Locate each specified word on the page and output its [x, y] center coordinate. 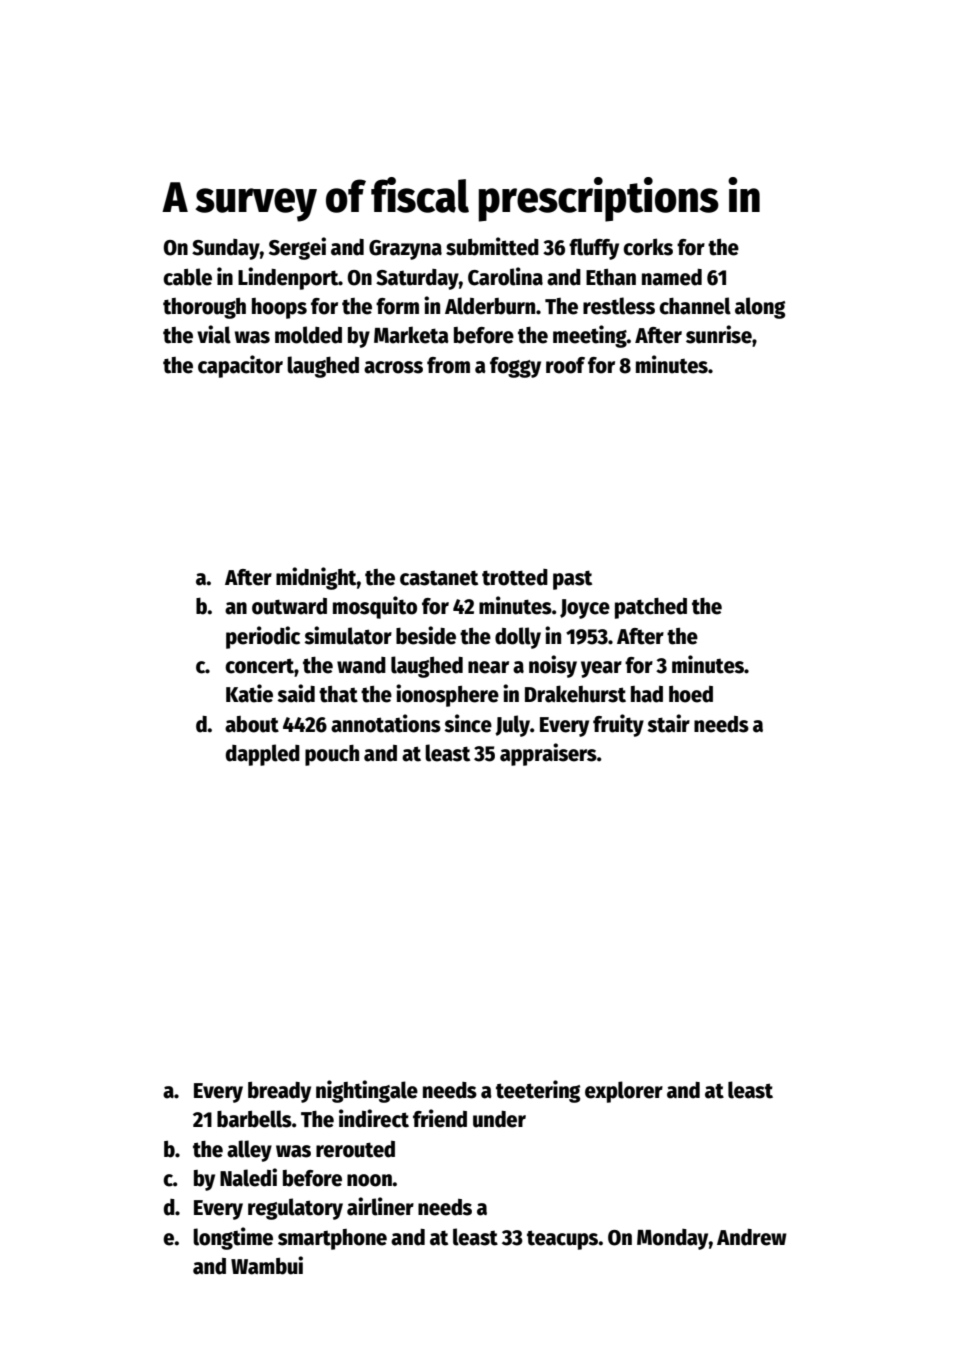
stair [668, 723]
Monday [673, 1239]
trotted [515, 577]
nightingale [367, 1091]
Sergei [297, 248]
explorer [624, 1092]
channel [695, 306]
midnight [316, 578]
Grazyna [405, 250]
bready [279, 1092]
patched [651, 608]
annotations [386, 723]
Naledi [248, 1177]
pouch [332, 755]
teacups [563, 1240]
